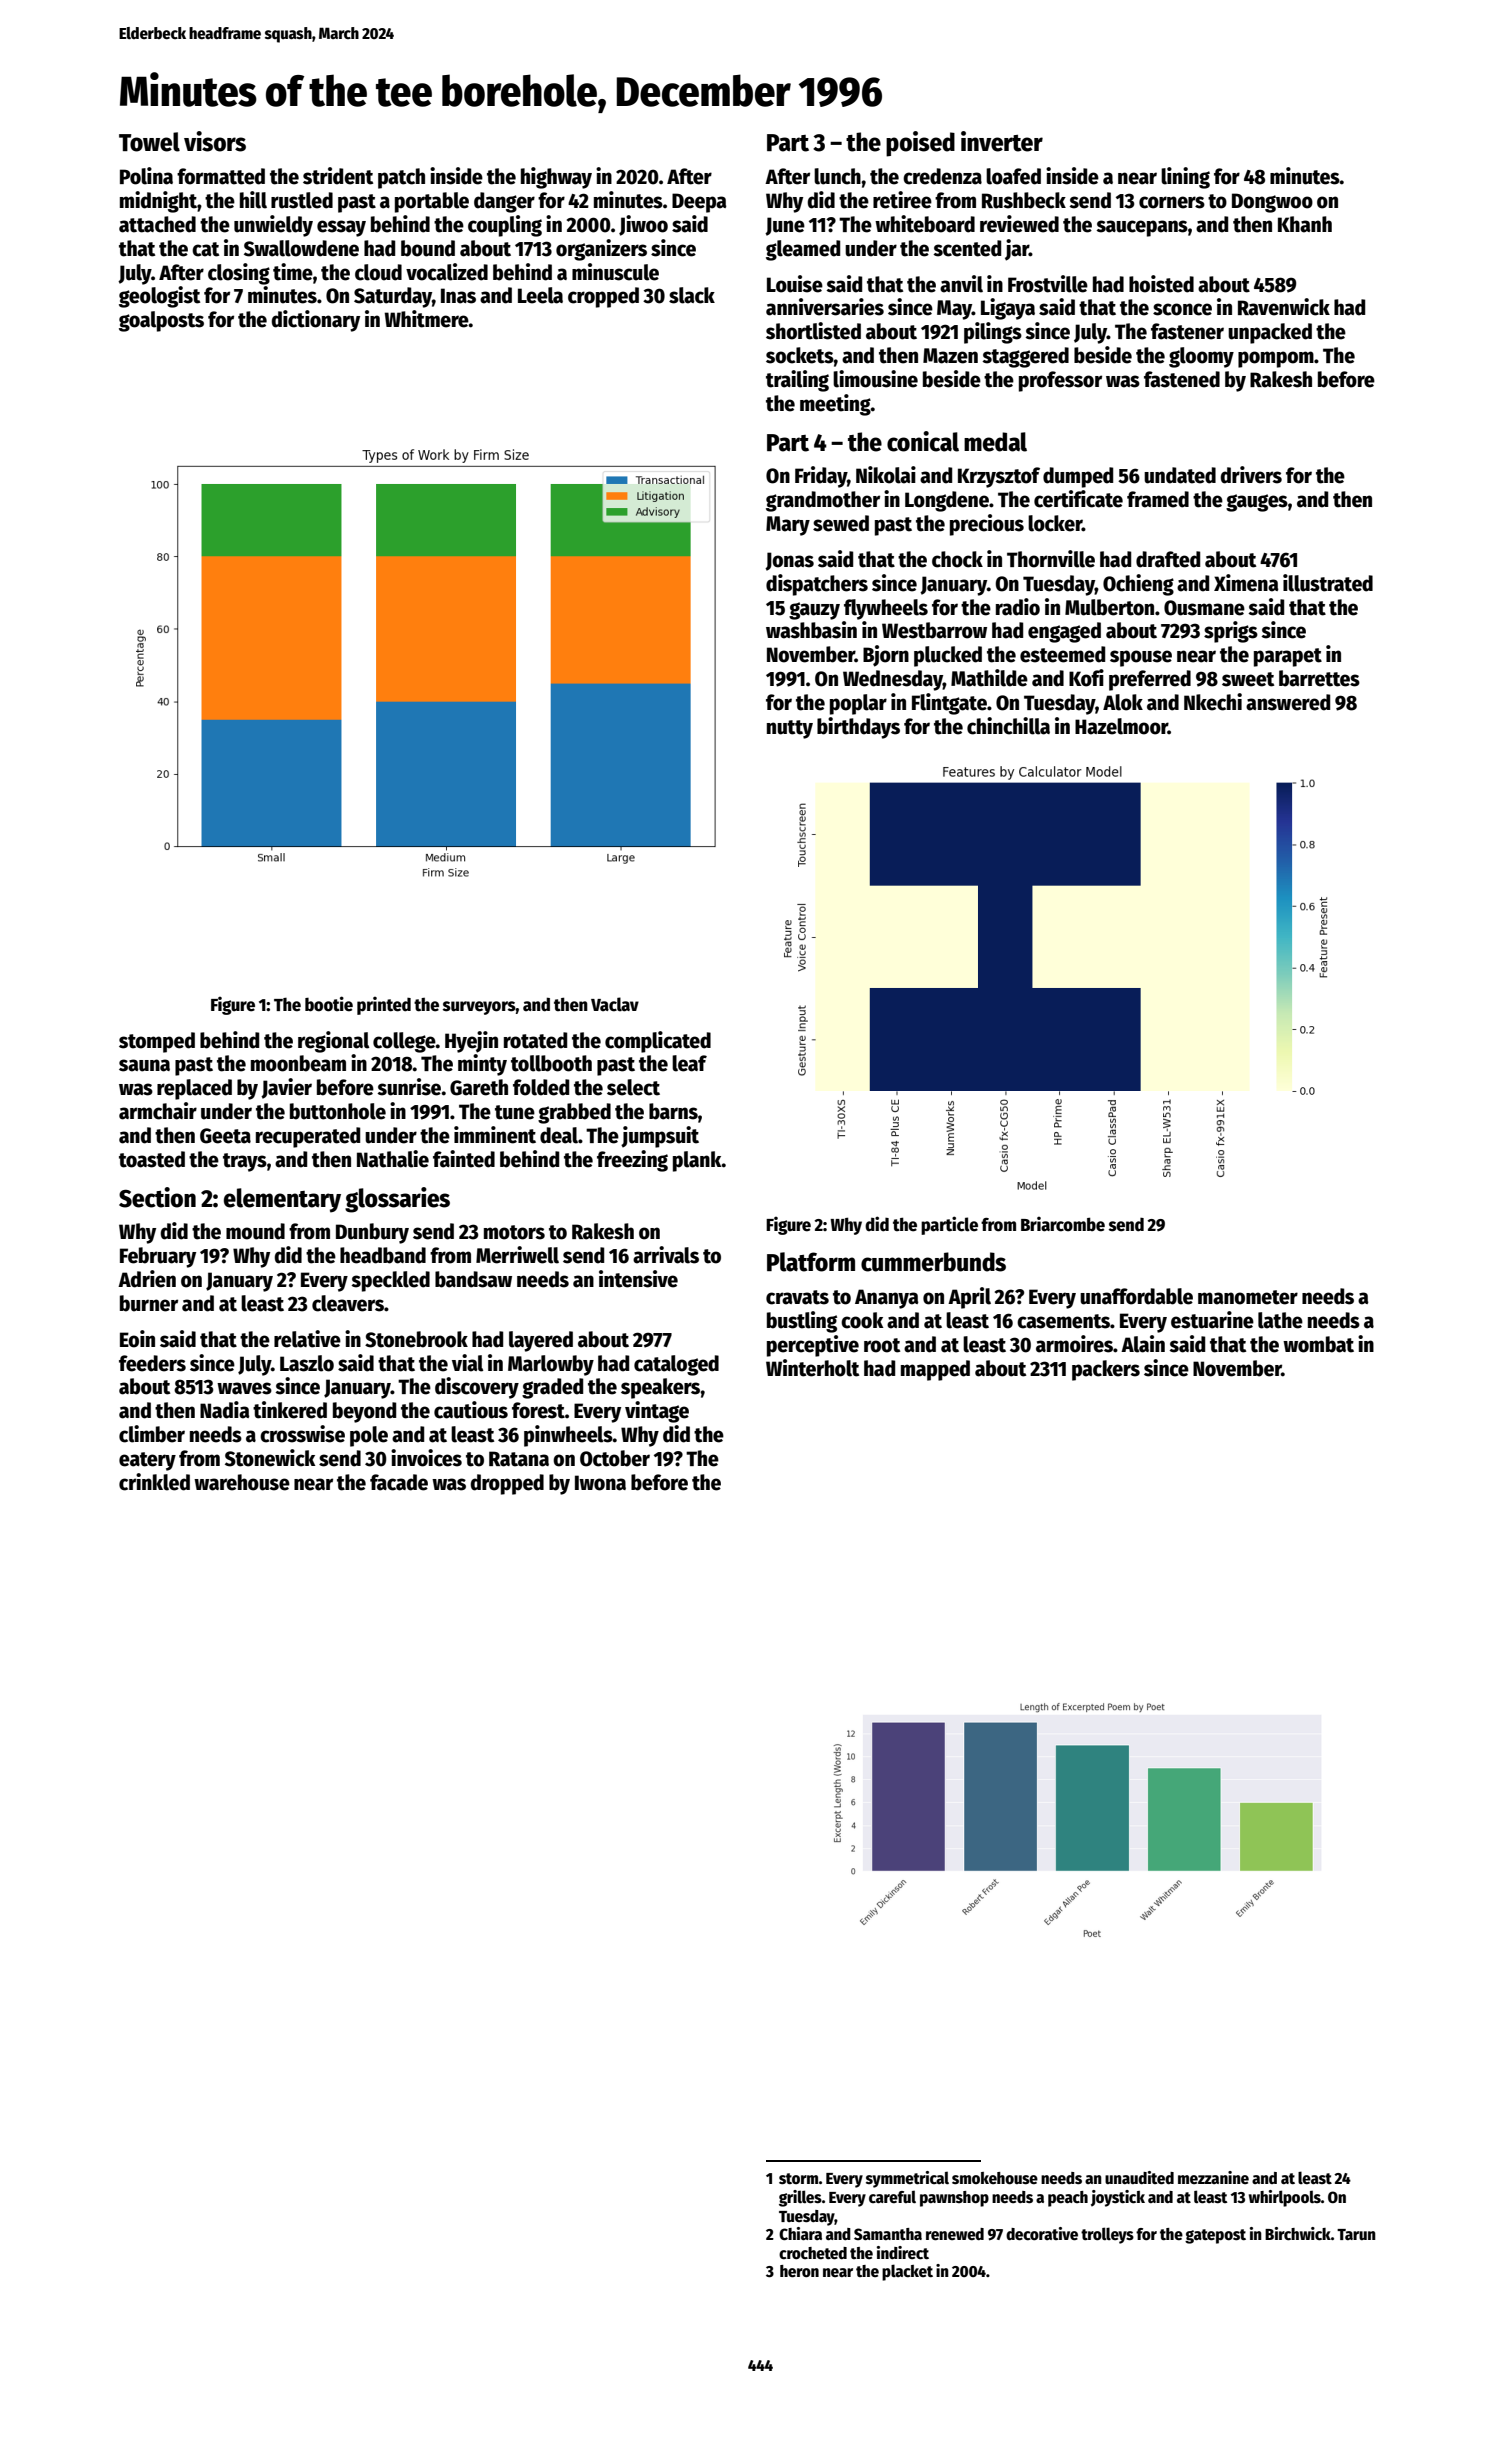 This screenshot has height=2464, width=1496. I want to click on surveyors, so click(479, 1008).
